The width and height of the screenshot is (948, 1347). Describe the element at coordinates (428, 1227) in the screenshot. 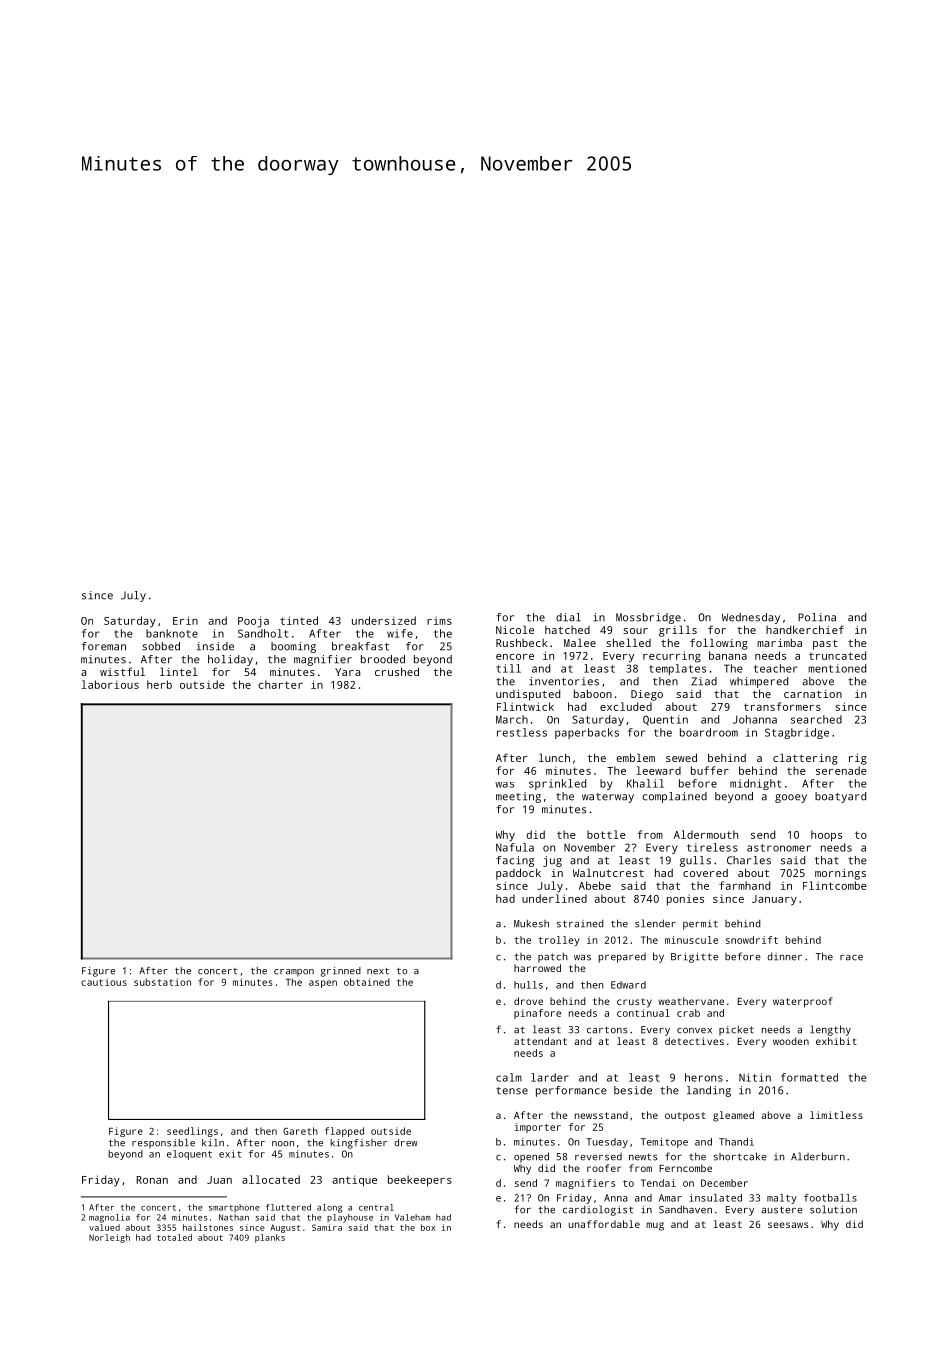

I see `box` at that location.
